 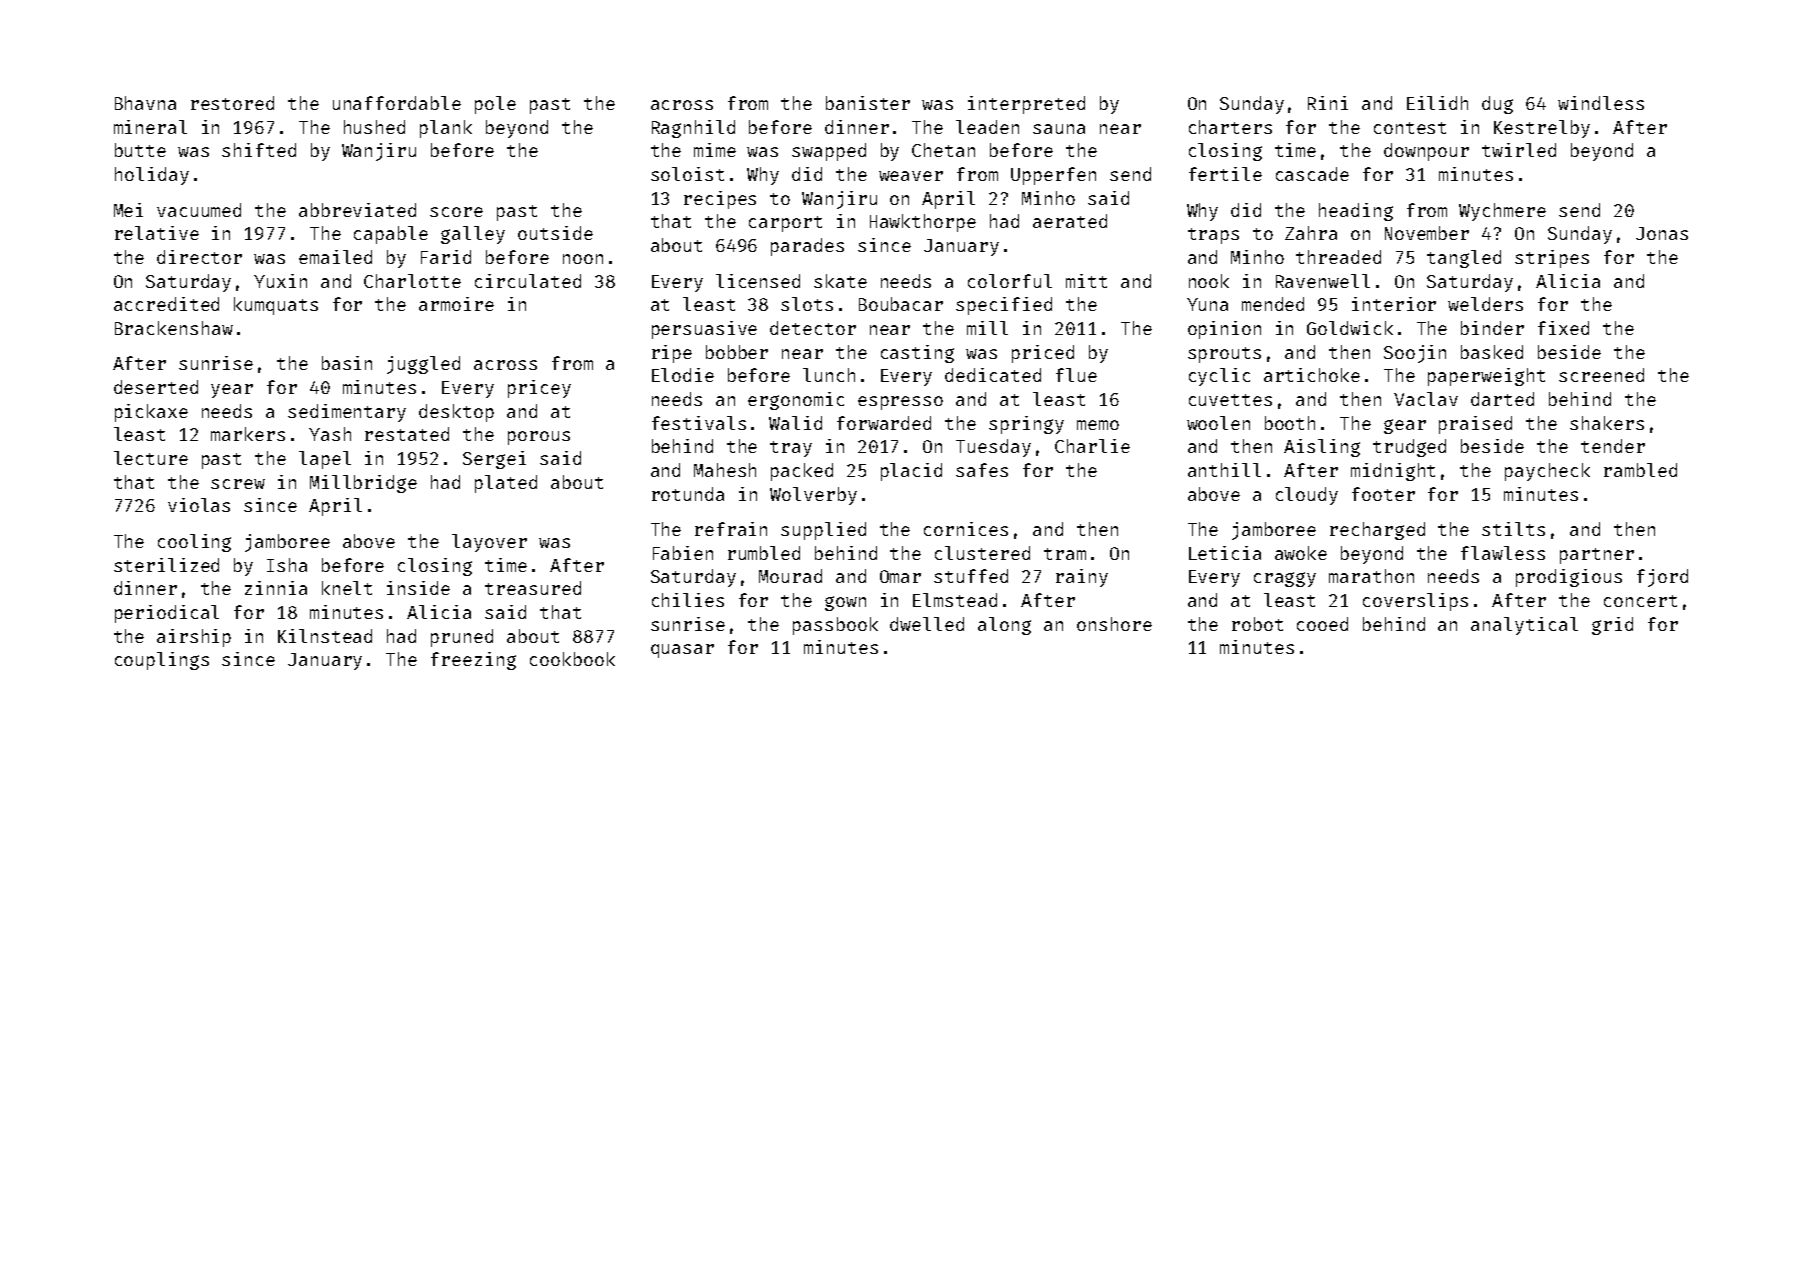 I want to click on weaver, so click(x=911, y=176).
